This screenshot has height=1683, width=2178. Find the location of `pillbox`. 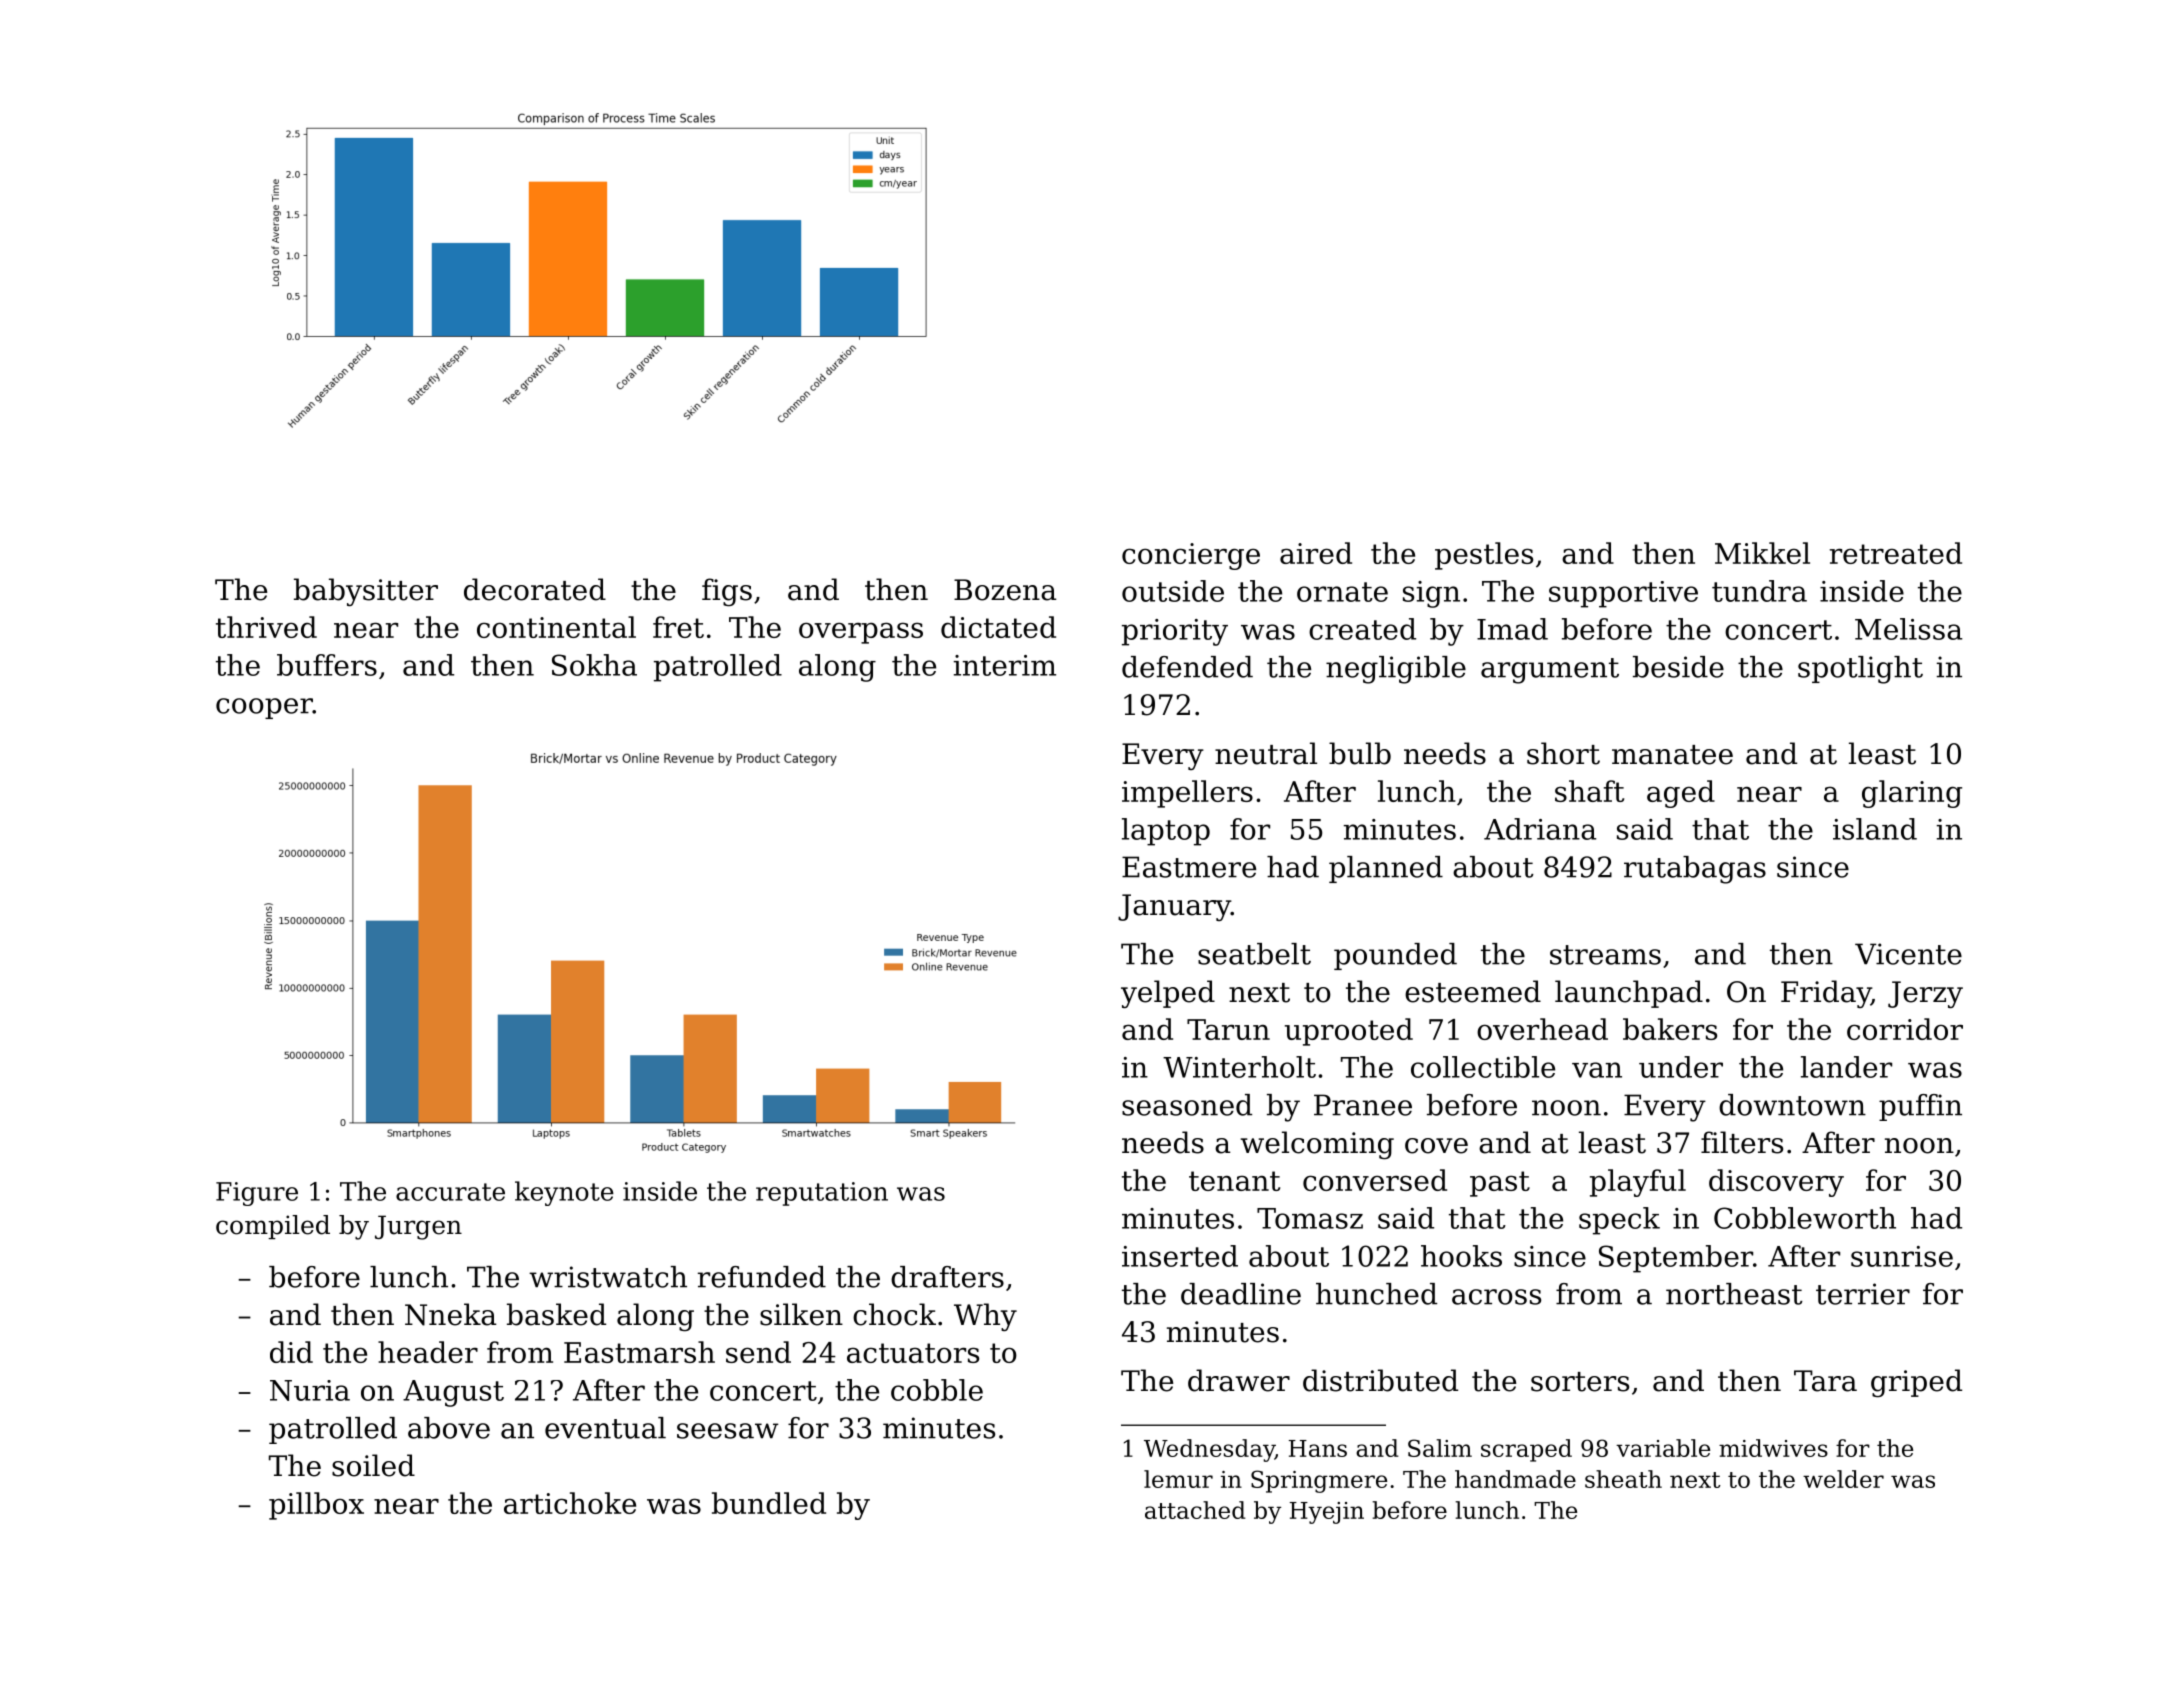

pillbox is located at coordinates (316, 1506).
